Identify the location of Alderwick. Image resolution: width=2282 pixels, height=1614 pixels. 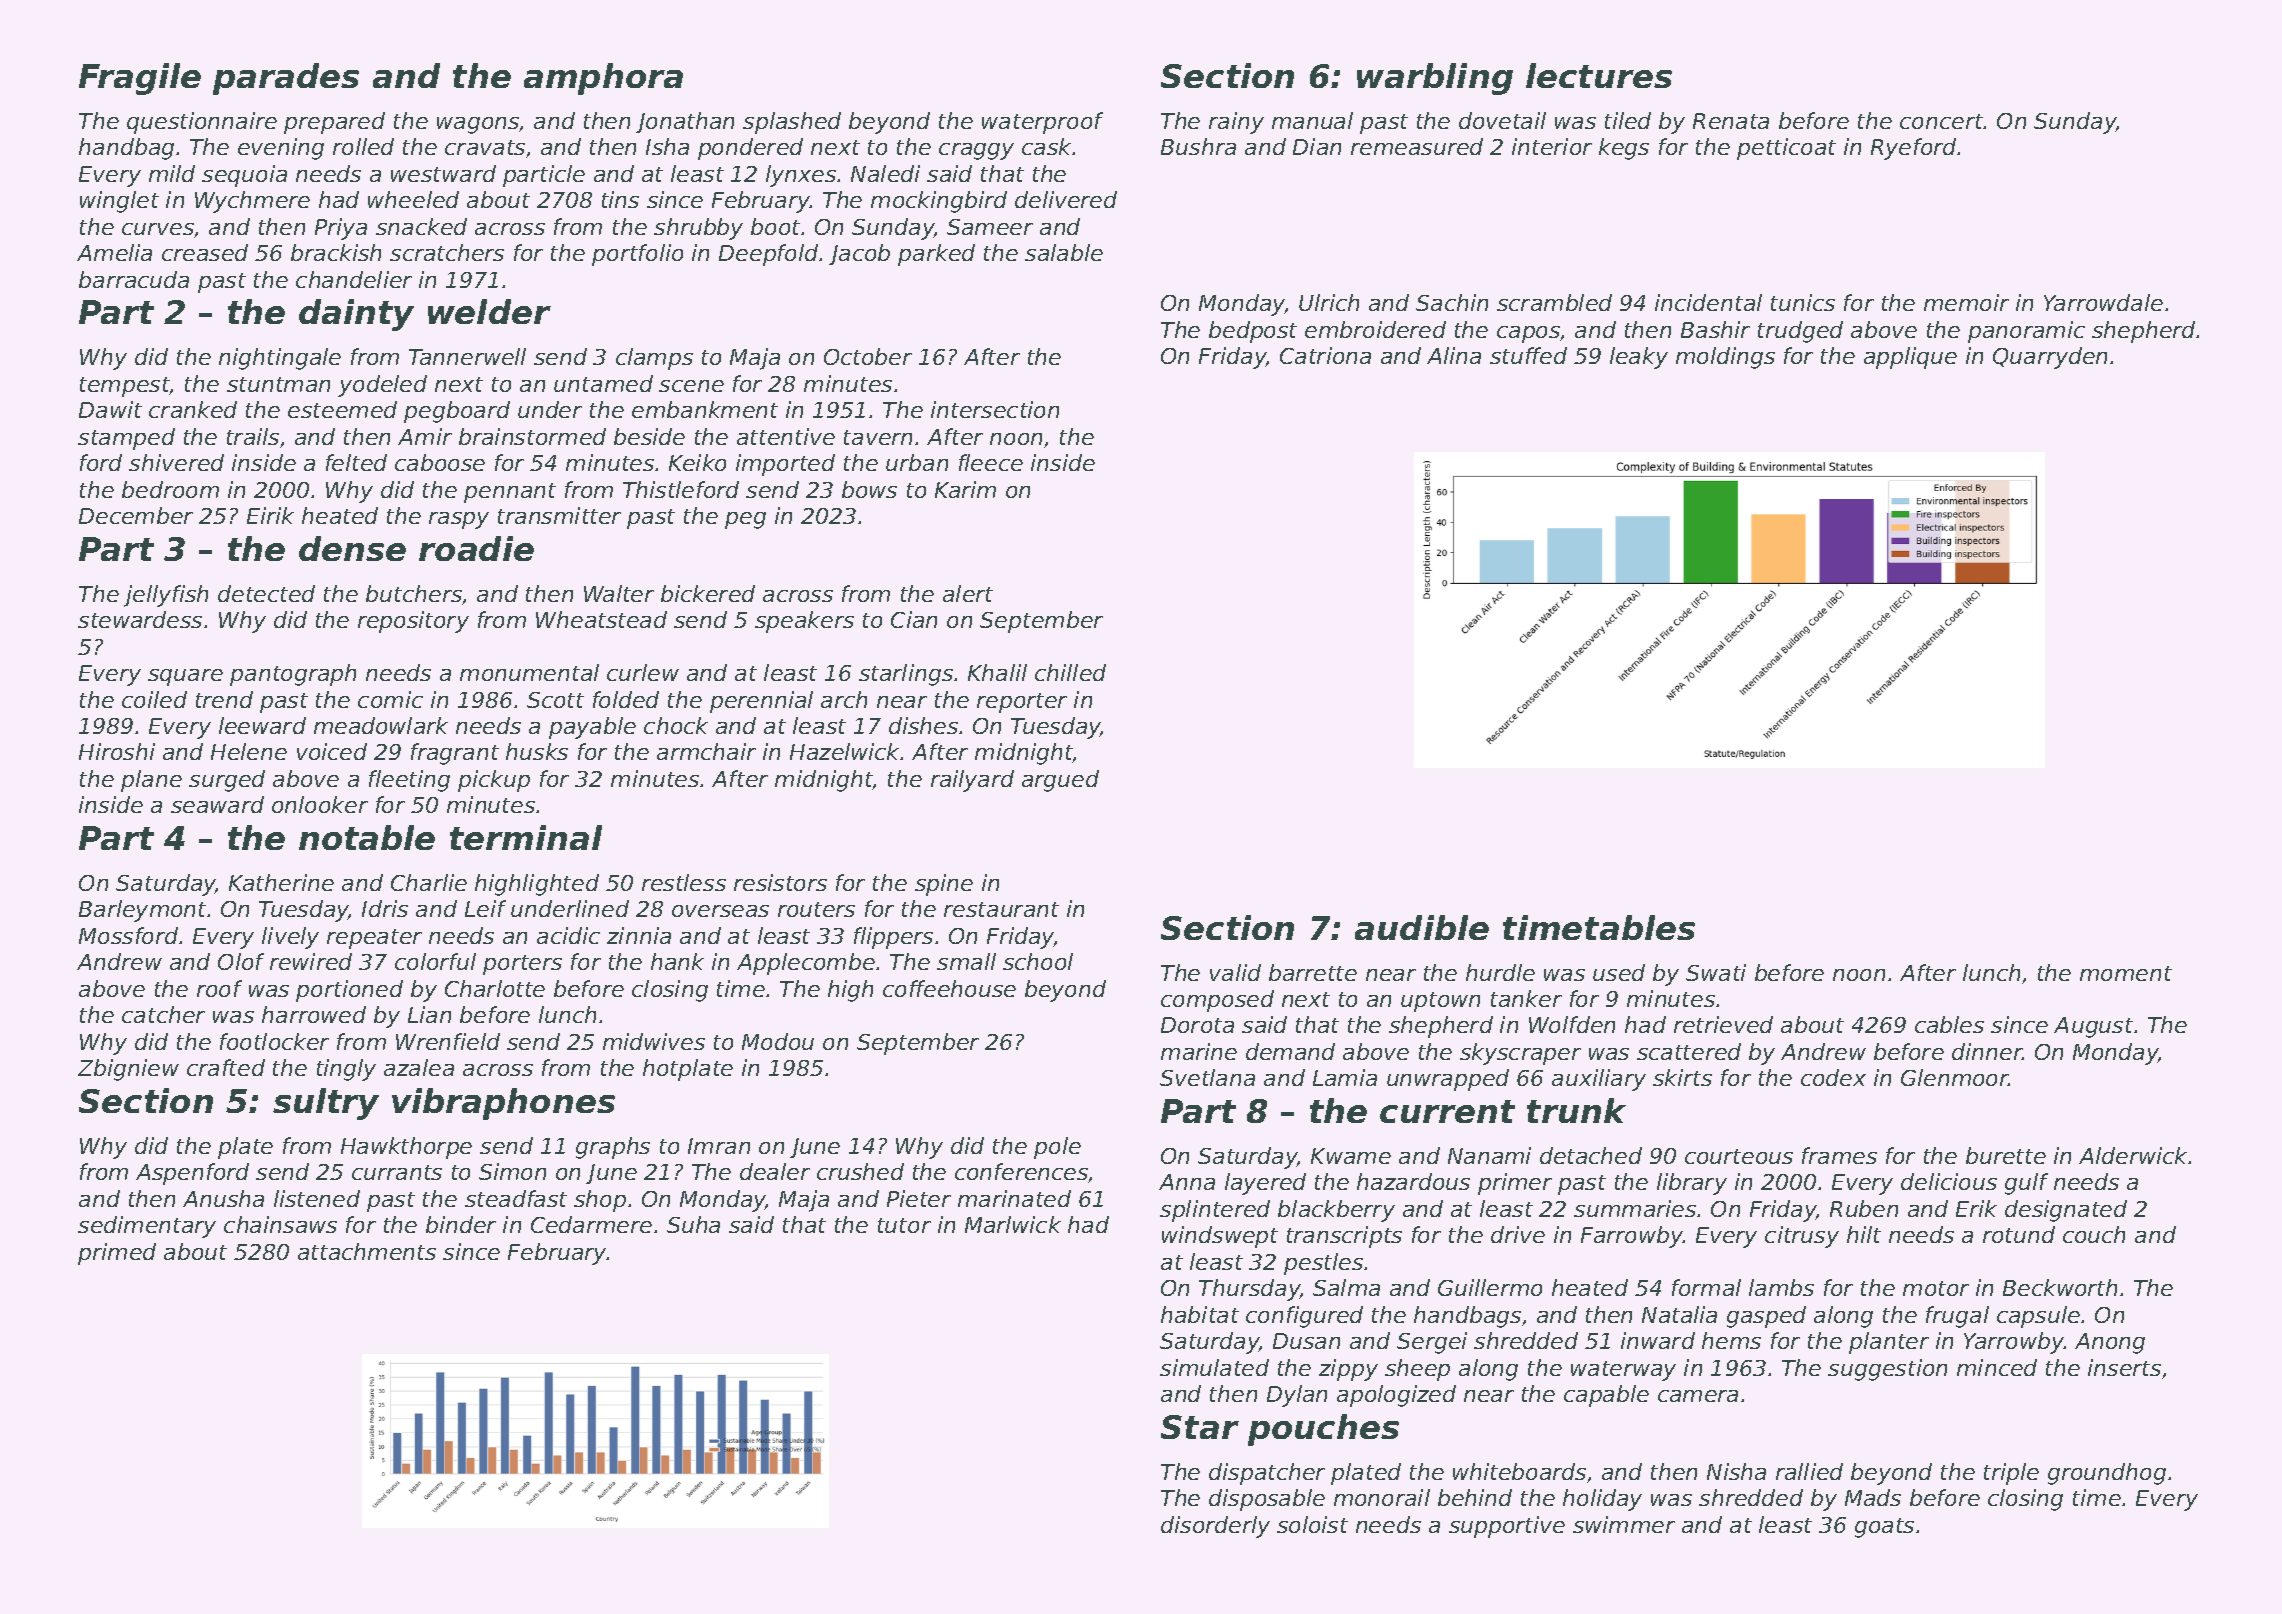
(2133, 1155).
